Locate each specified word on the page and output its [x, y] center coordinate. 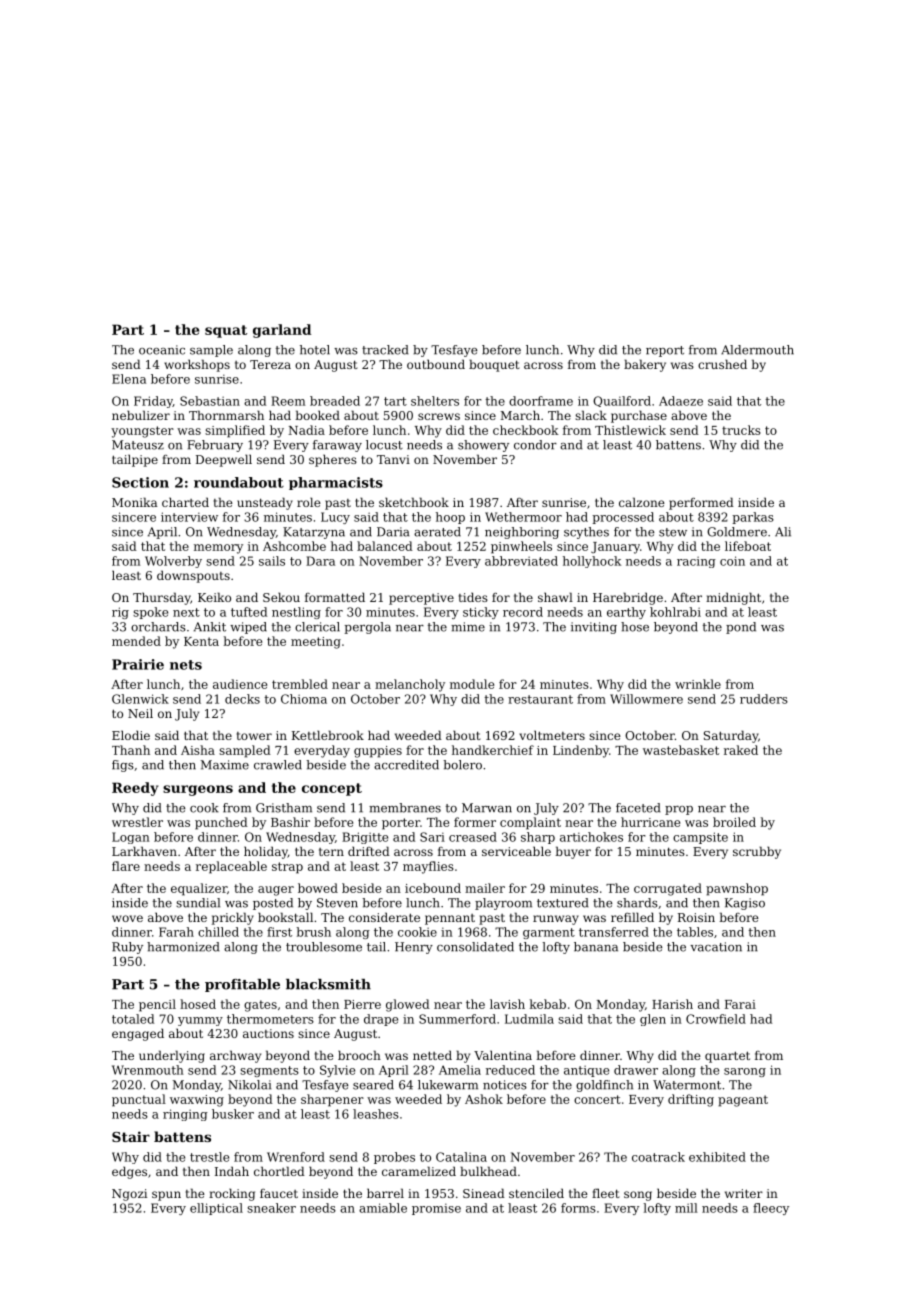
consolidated [475, 947]
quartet [727, 1057]
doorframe [541, 401]
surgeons [198, 790]
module [472, 684]
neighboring [522, 533]
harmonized [183, 947]
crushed [722, 364]
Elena [129, 379]
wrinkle [698, 684]
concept [332, 789]
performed [701, 503]
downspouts [193, 576]
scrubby [757, 852]
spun [166, 1196]
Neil [140, 713]
